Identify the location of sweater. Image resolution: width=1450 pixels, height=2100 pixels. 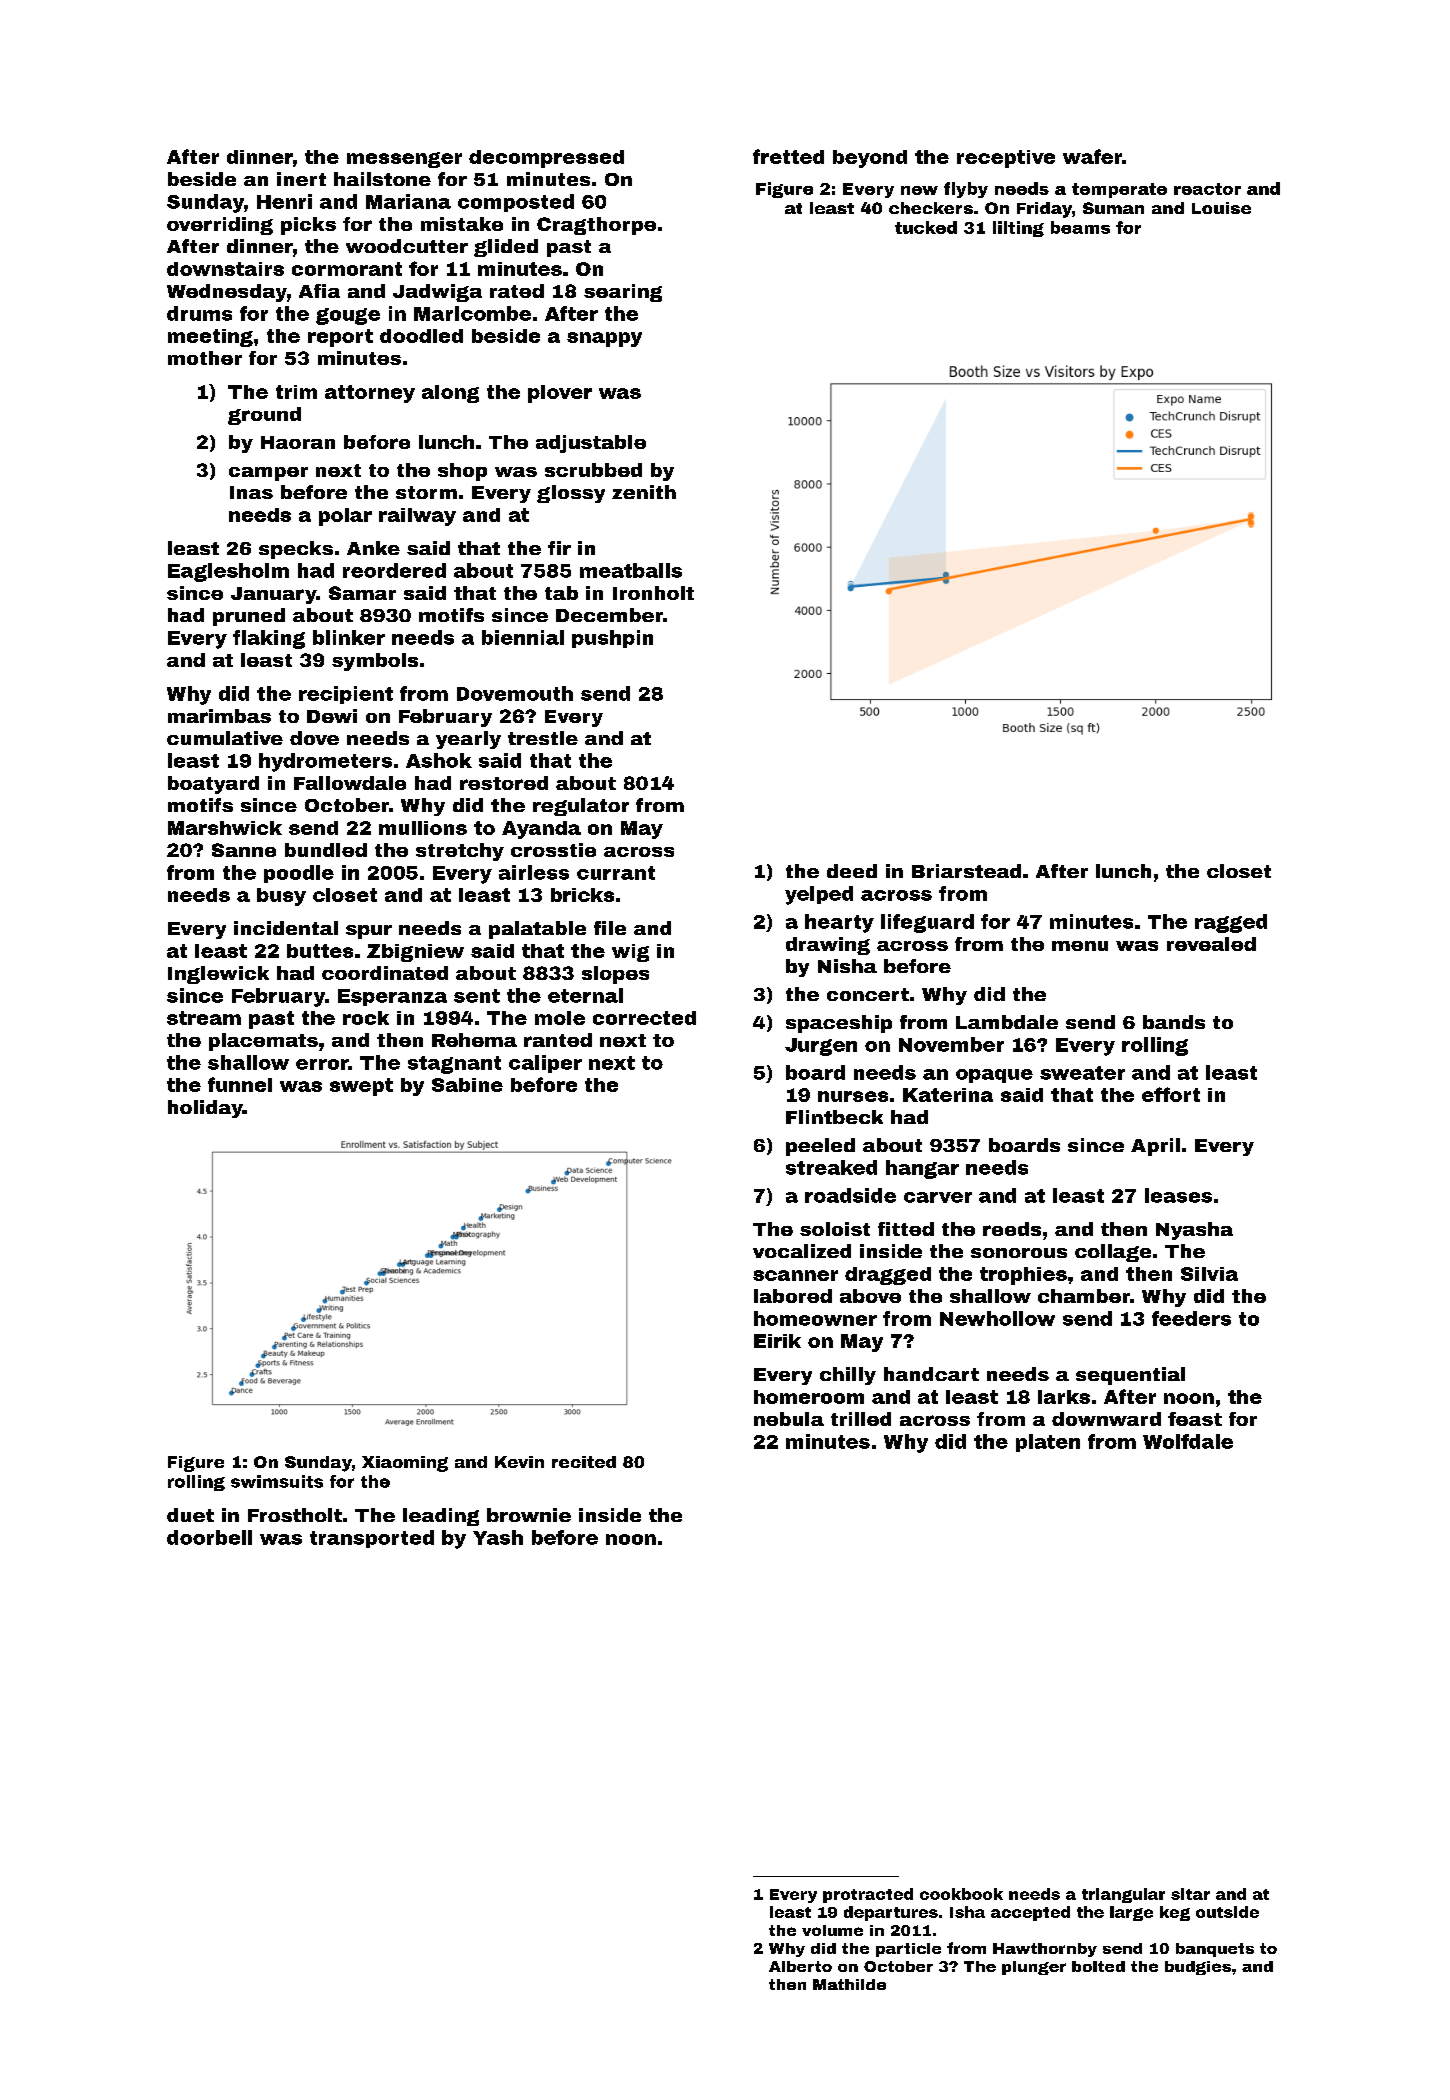
(1082, 1073).
